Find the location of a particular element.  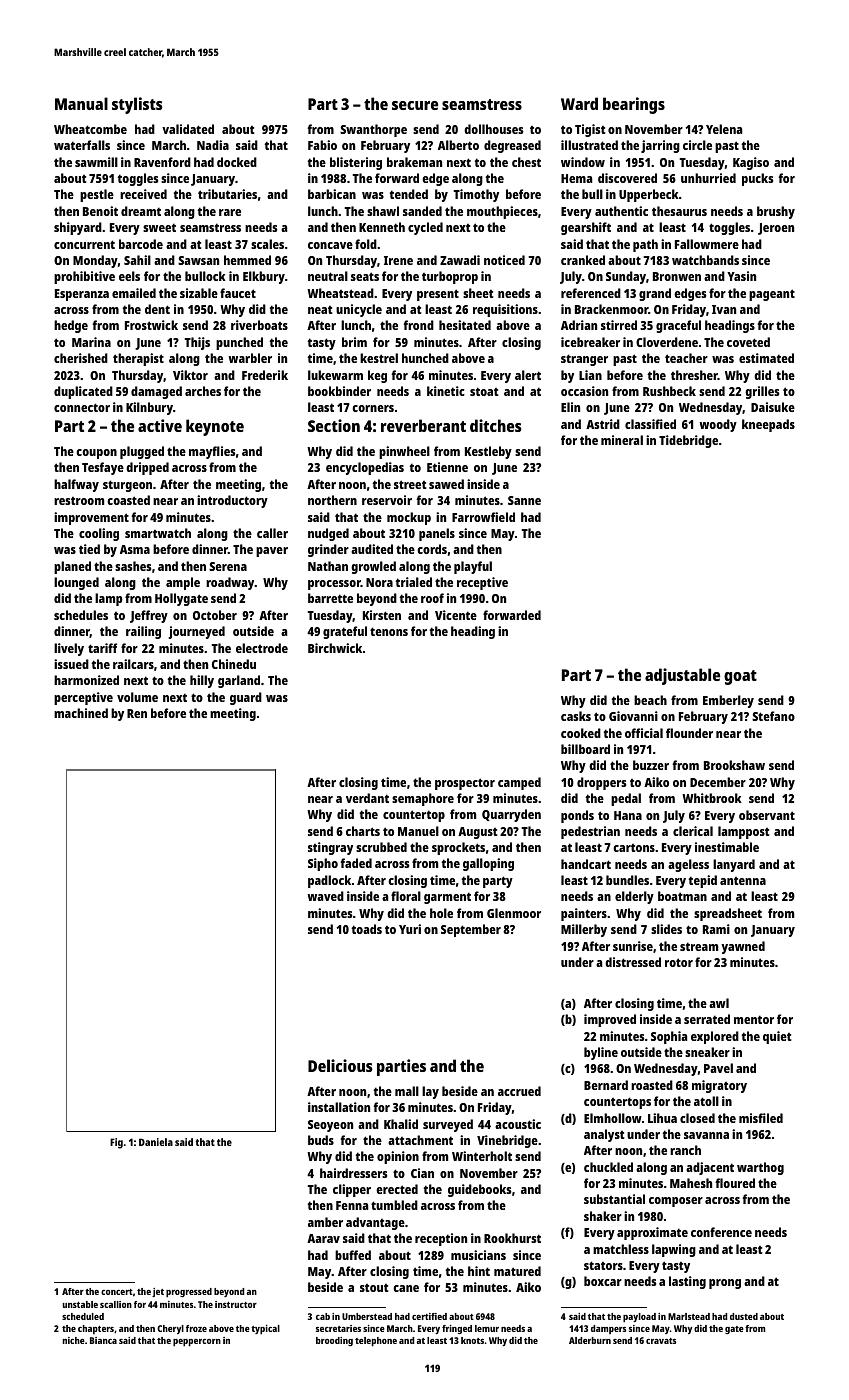

mineral is located at coordinates (622, 440).
